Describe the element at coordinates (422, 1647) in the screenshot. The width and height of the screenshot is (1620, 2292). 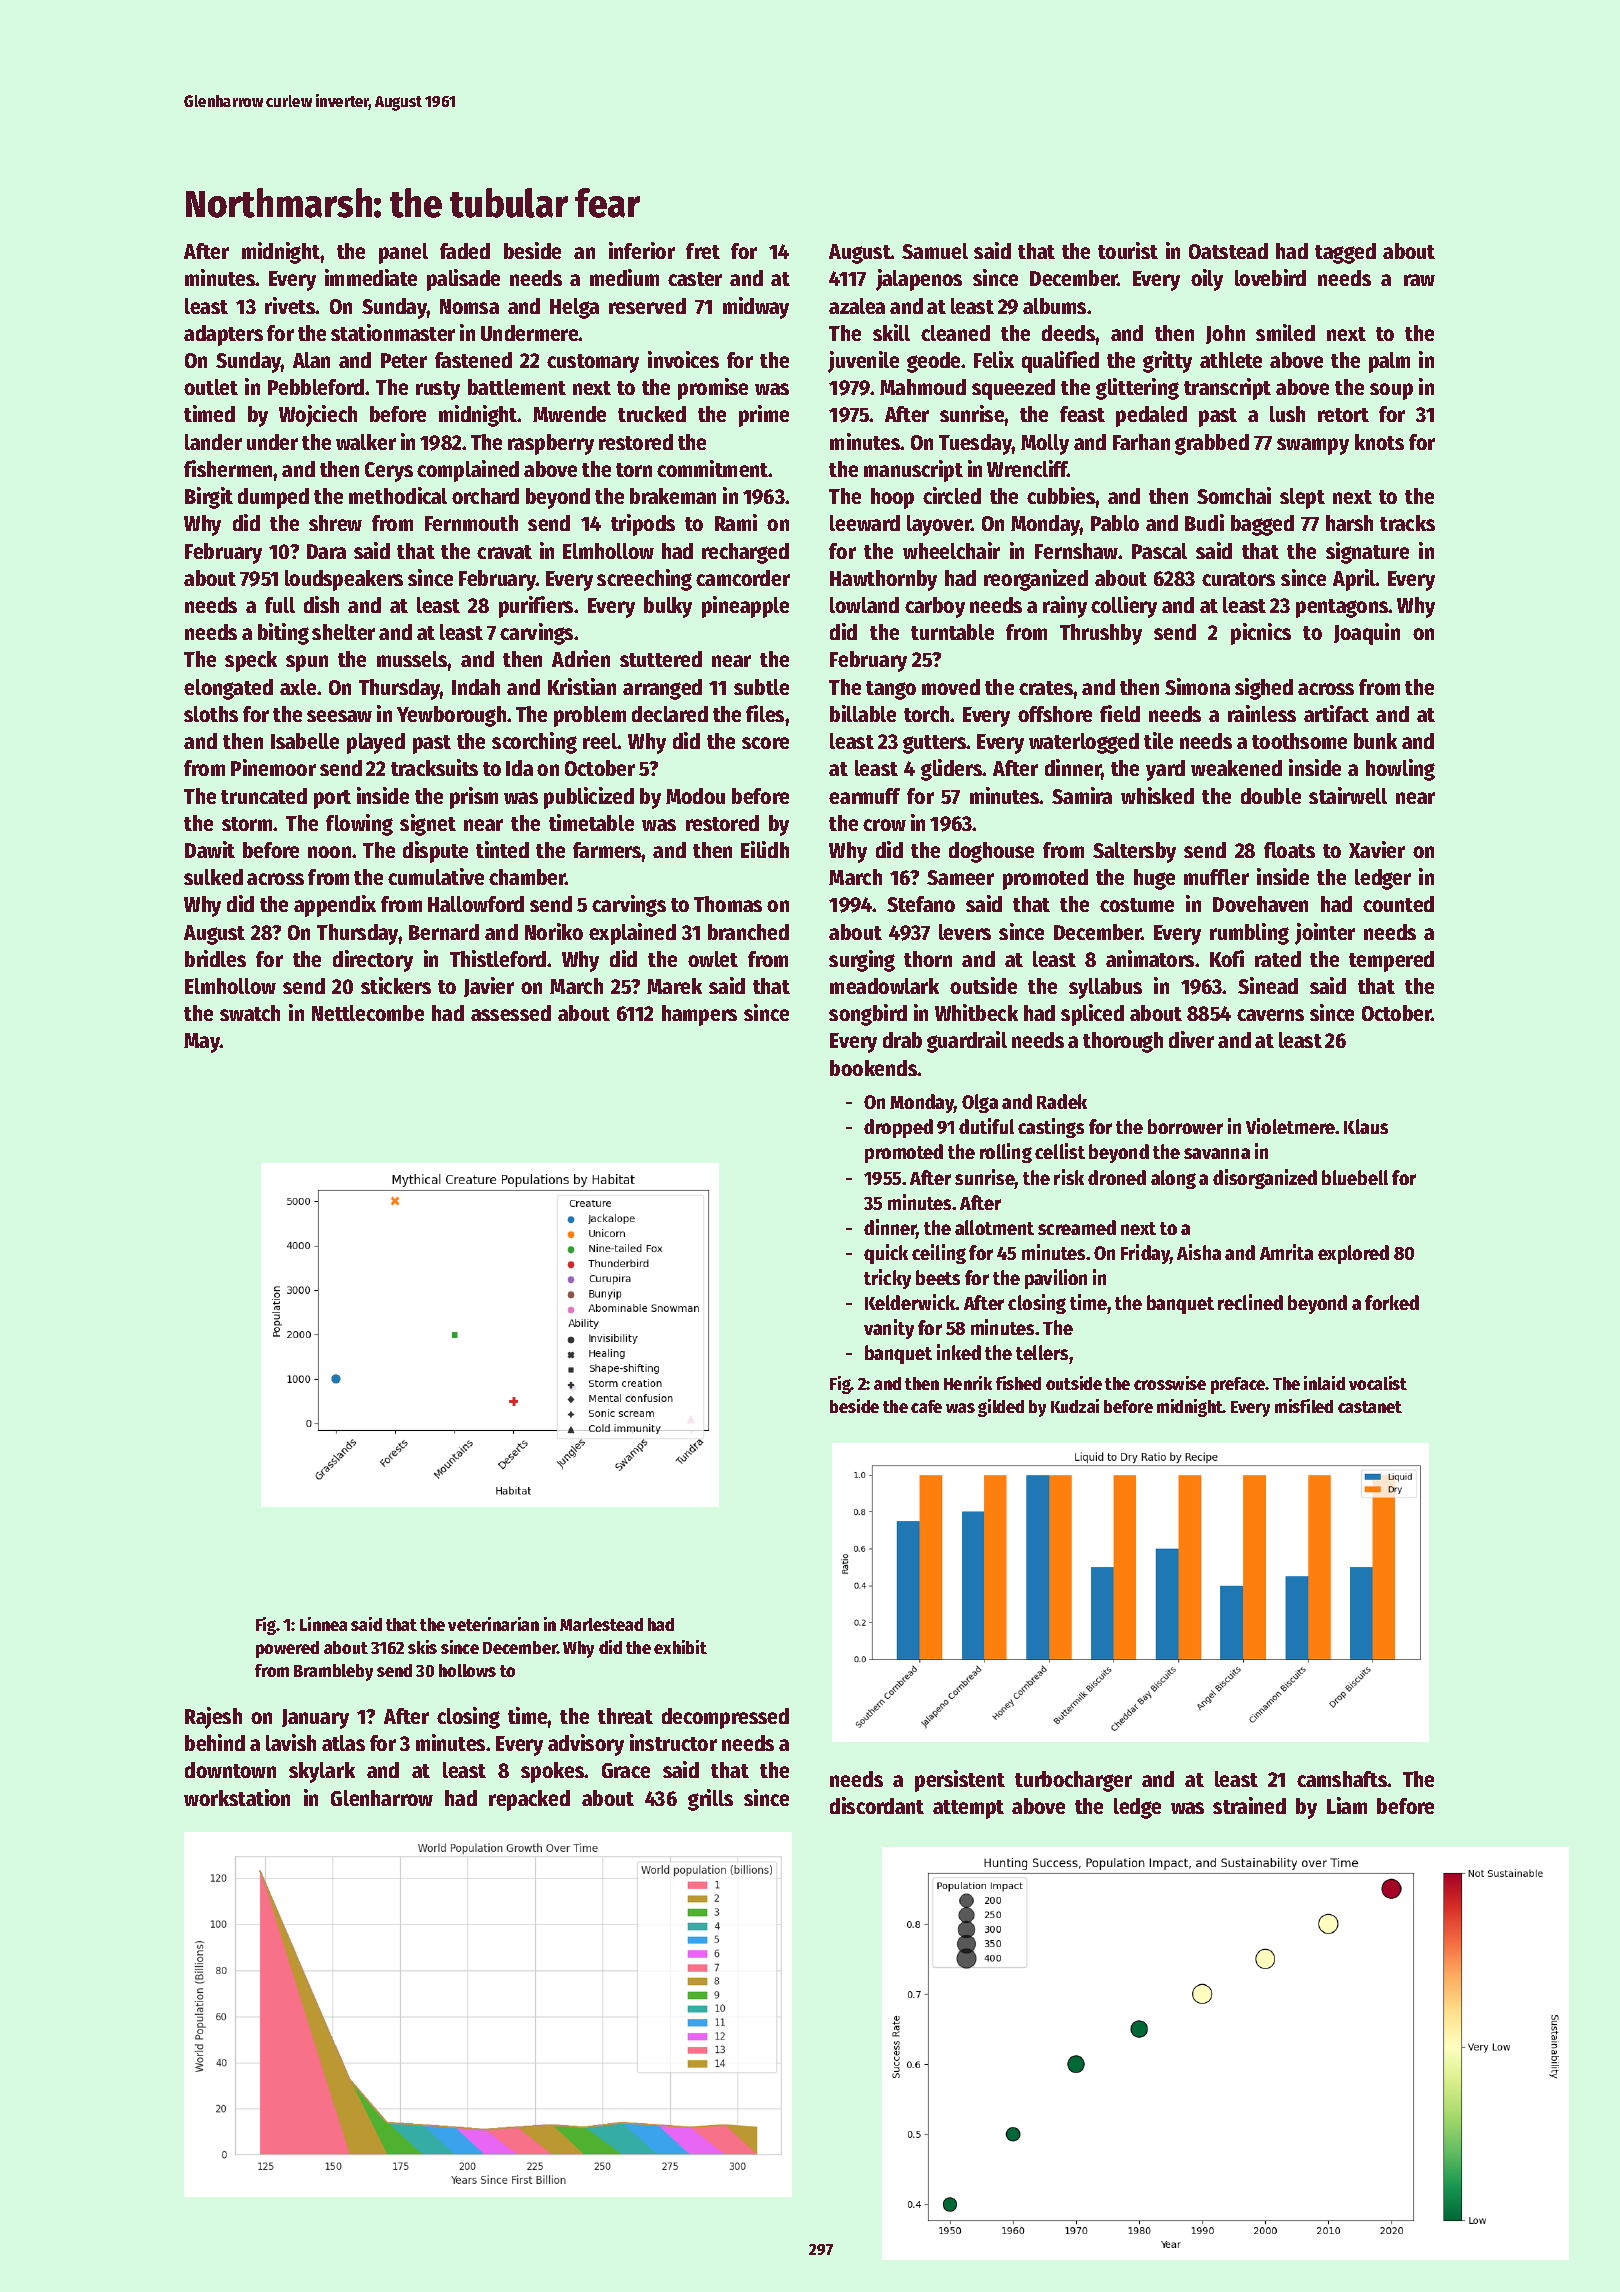
I see `skis` at that location.
